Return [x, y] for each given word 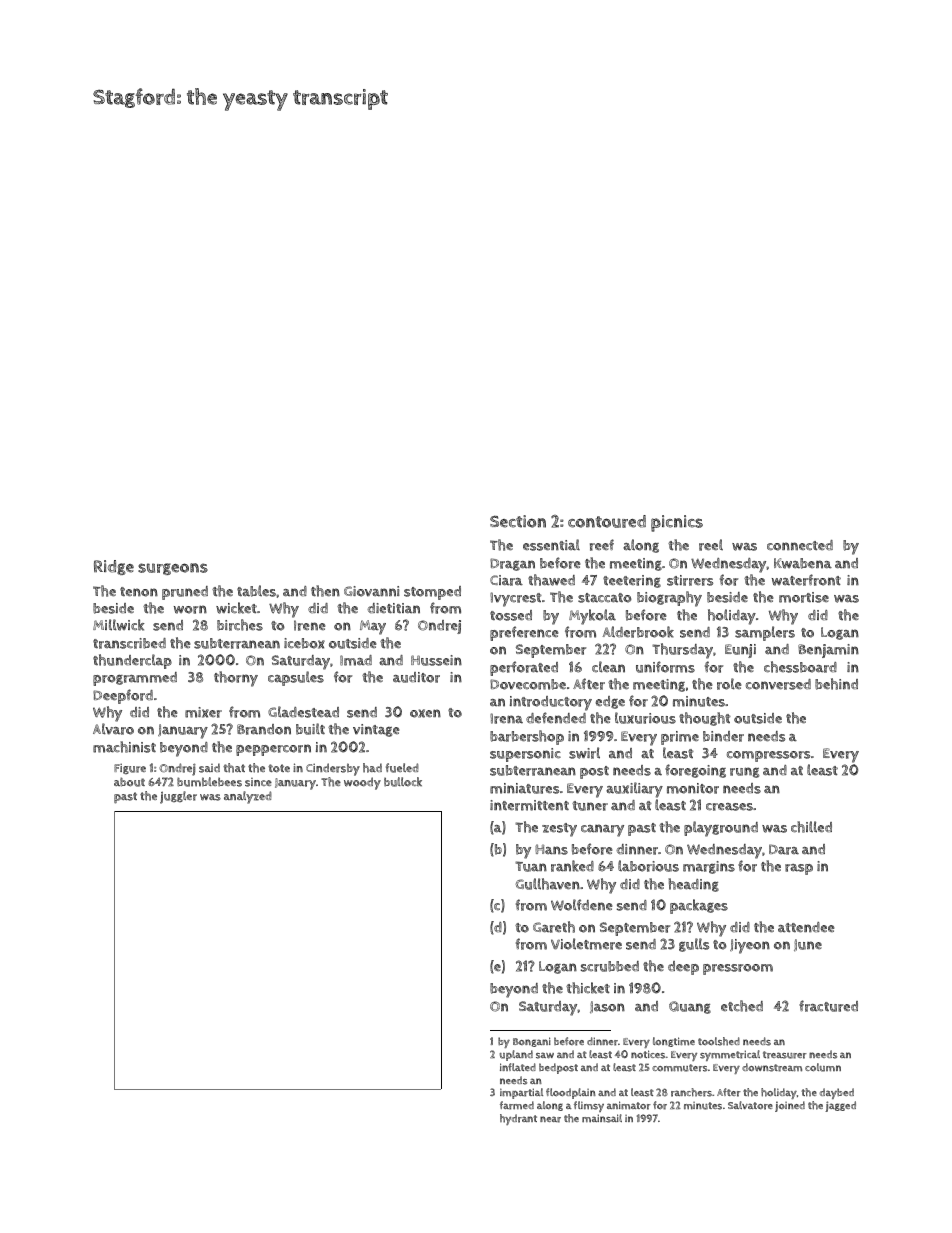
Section [518, 521]
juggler [178, 797]
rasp [799, 869]
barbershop [527, 737]
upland [516, 1055]
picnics [677, 523]
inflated [518, 1067]
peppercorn [273, 750]
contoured [607, 521]
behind [836, 684]
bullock [403, 782]
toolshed [719, 1041]
